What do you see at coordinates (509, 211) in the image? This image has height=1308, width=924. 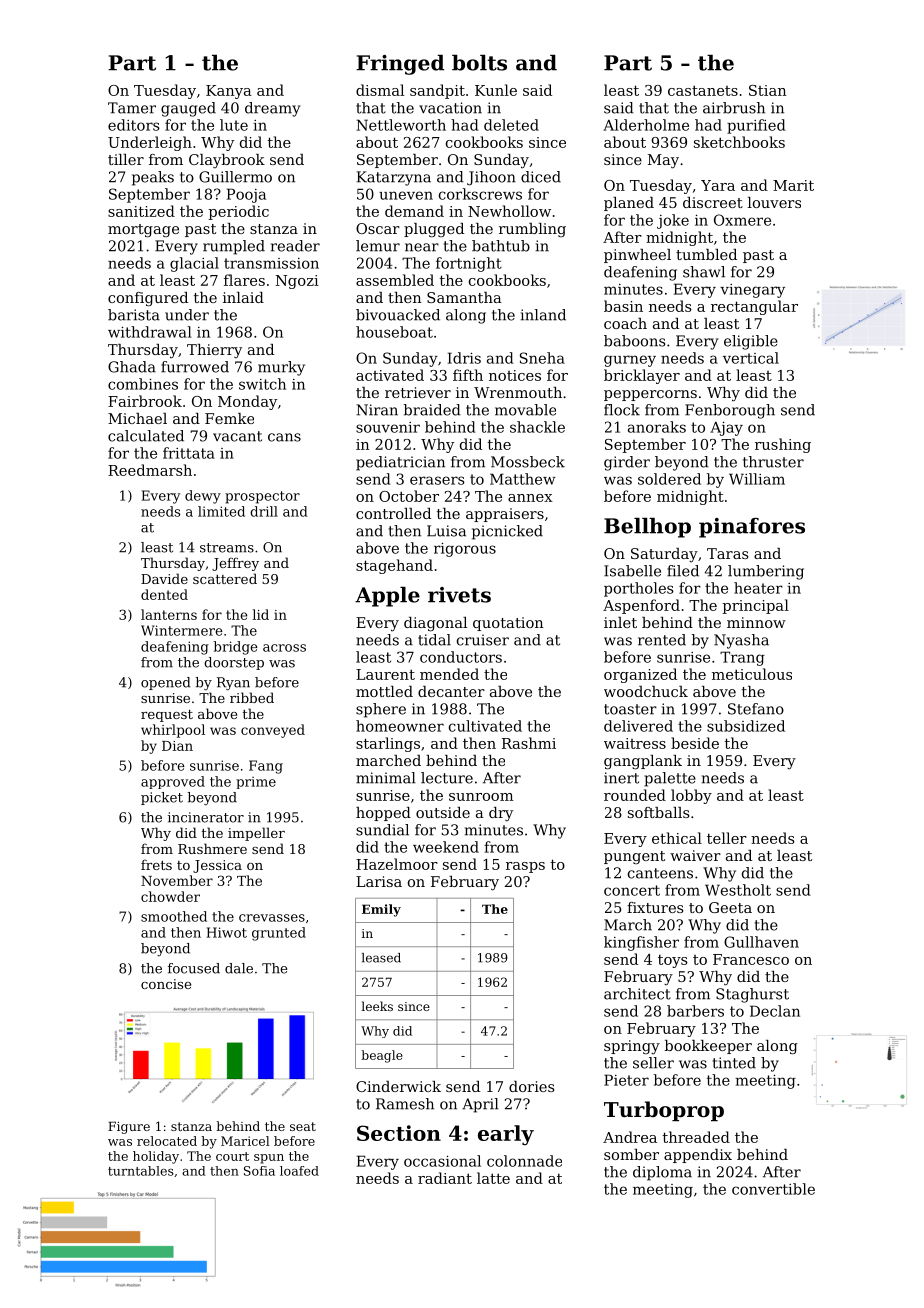 I see `Newhollow` at bounding box center [509, 211].
